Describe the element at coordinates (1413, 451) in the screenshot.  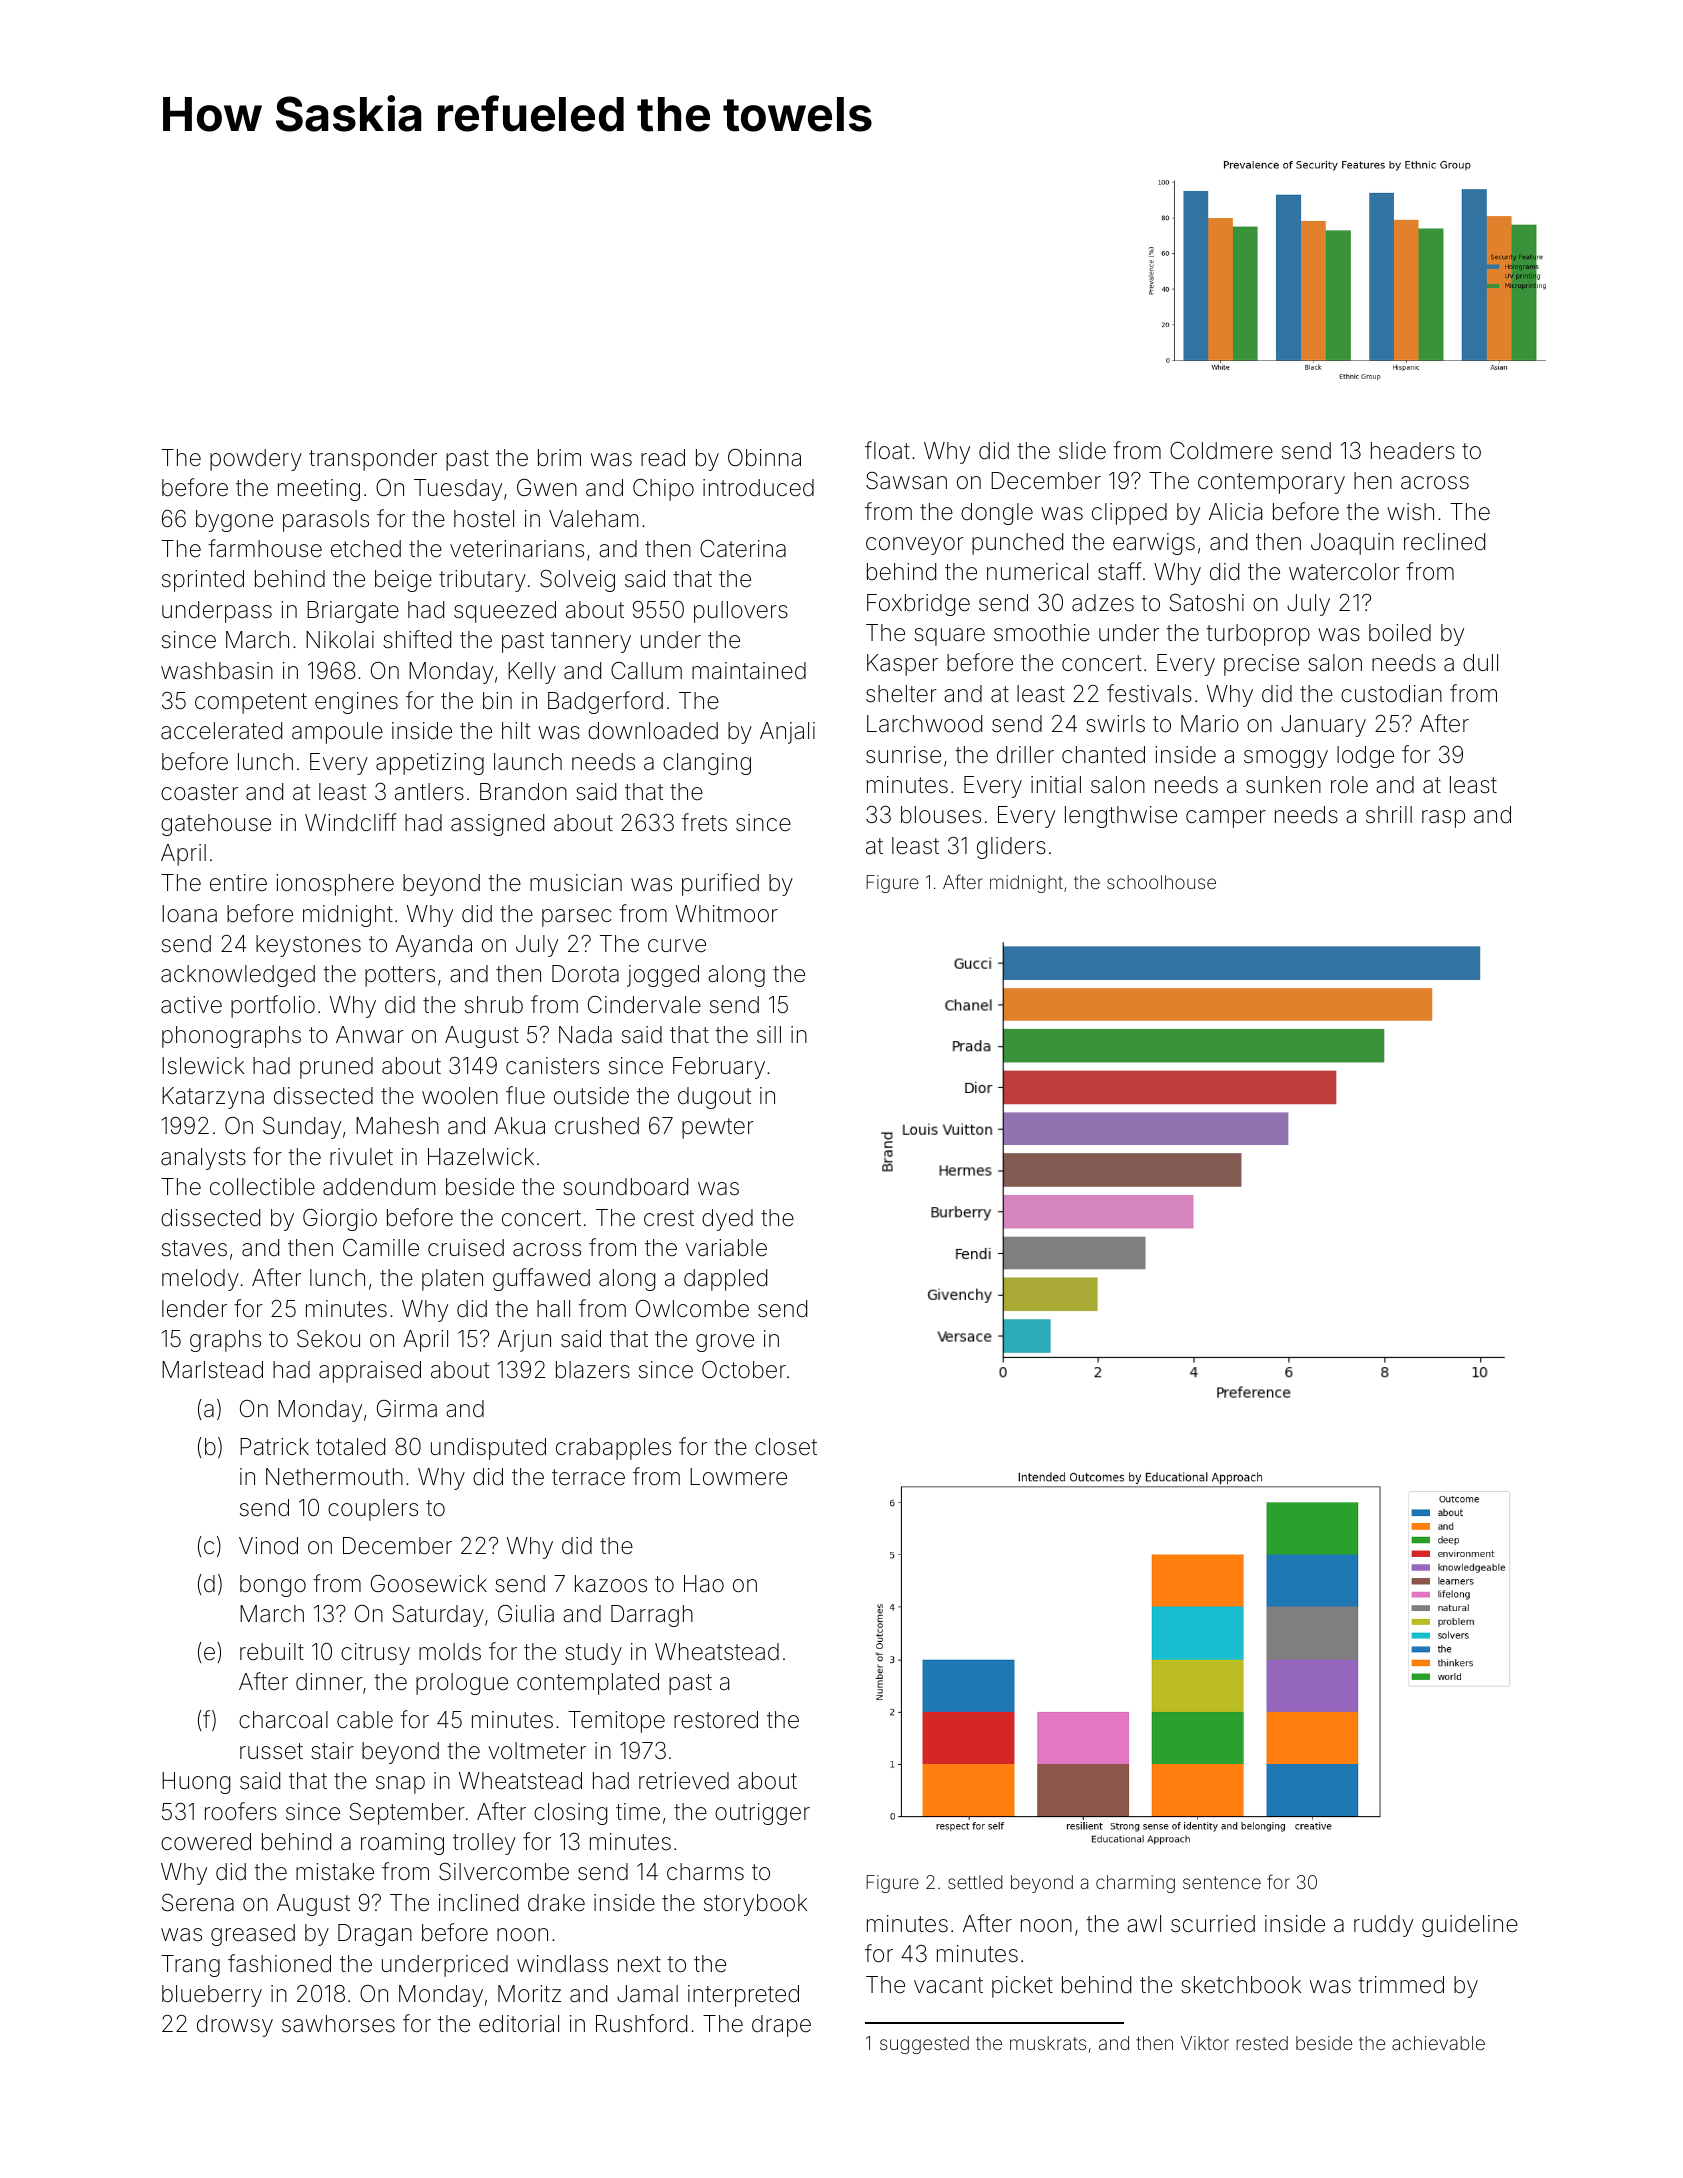
I see `headers` at that location.
